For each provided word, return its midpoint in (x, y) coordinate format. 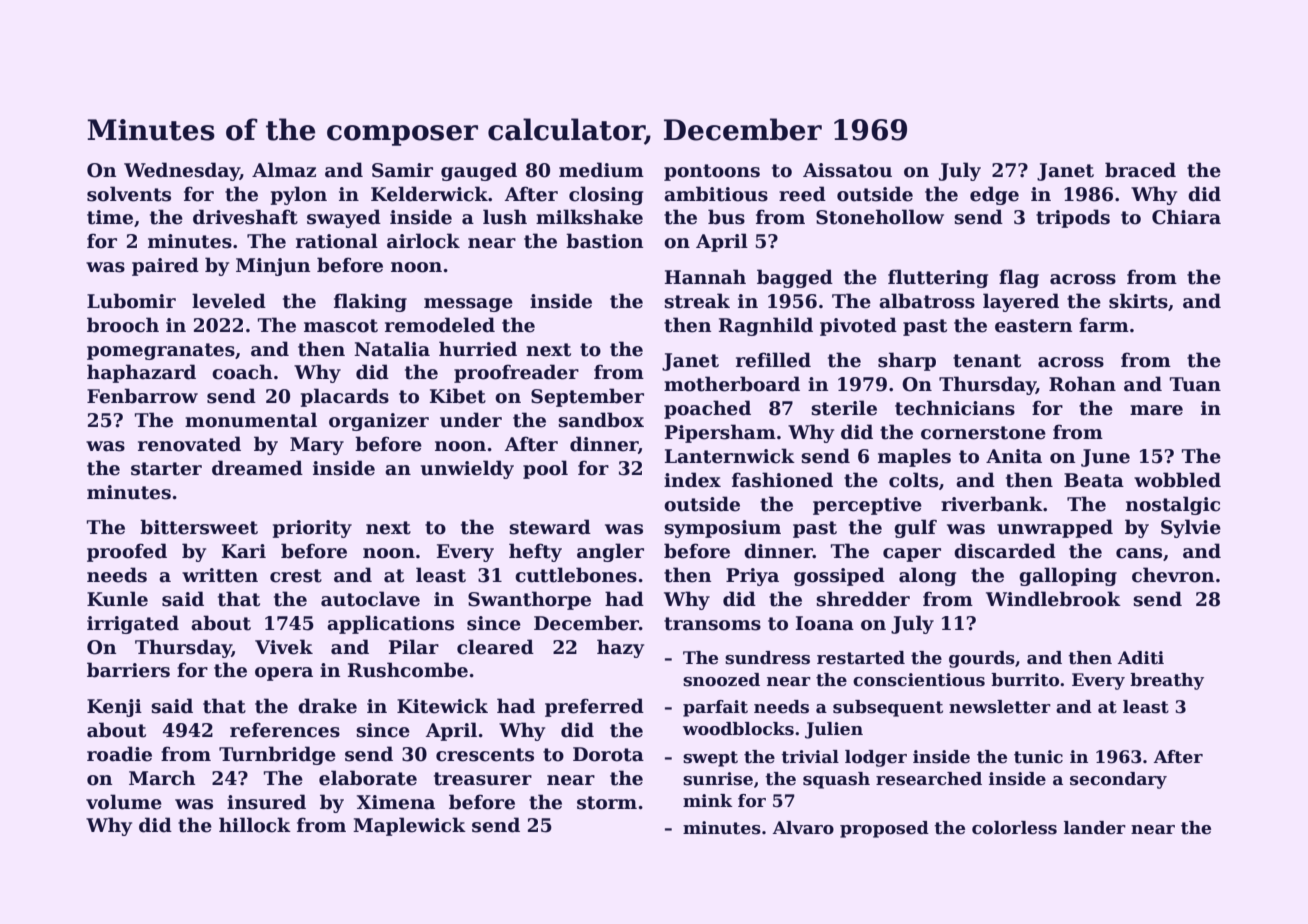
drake (327, 706)
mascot (341, 326)
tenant (987, 361)
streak (697, 301)
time (110, 217)
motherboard (732, 384)
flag (1019, 278)
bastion (604, 241)
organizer (379, 422)
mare (1156, 410)
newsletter (1000, 707)
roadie (119, 754)
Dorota (608, 754)
